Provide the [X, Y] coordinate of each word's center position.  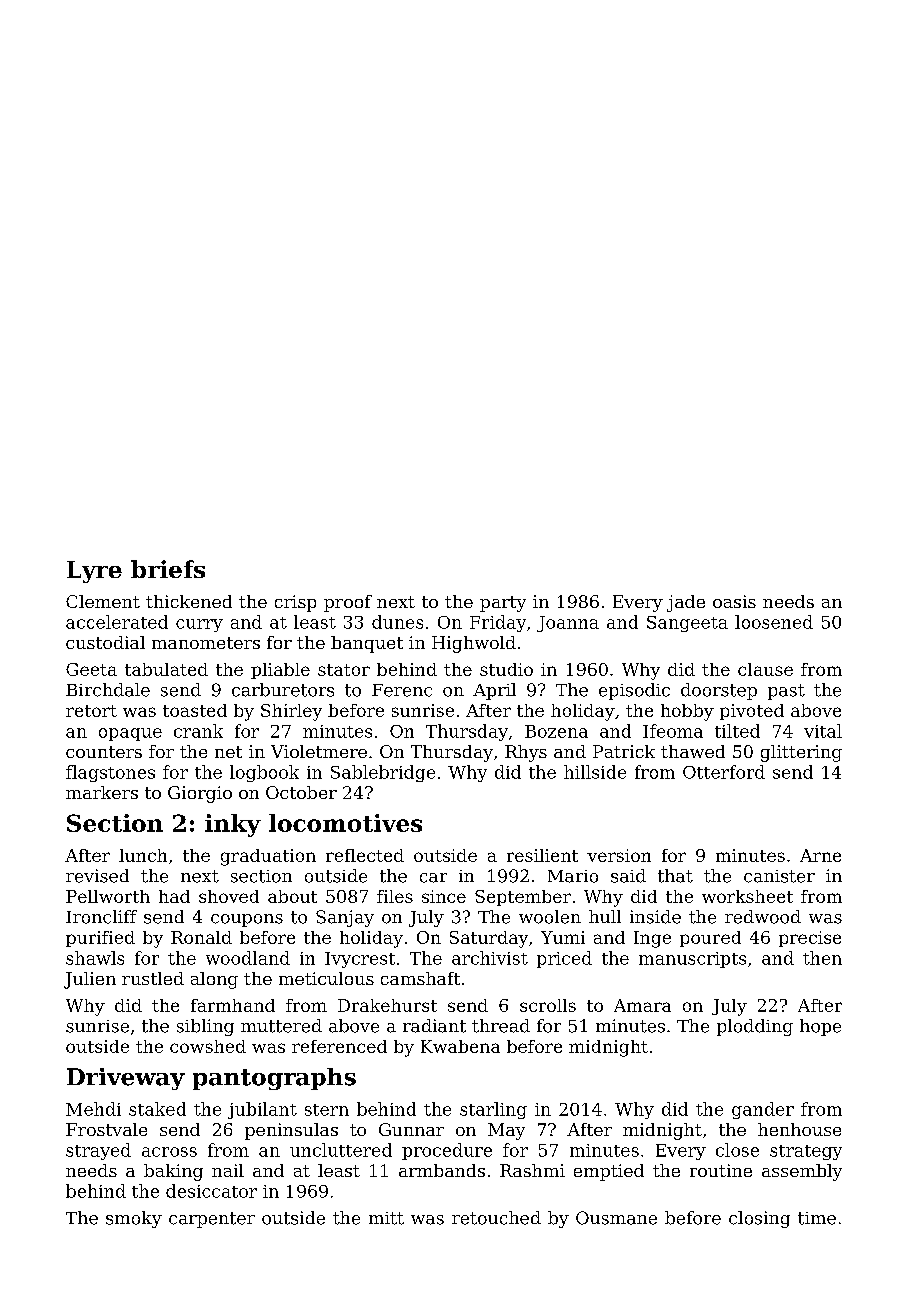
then [822, 958]
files [395, 896]
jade [686, 603]
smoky [134, 1219]
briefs [168, 569]
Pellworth [108, 896]
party [503, 604]
